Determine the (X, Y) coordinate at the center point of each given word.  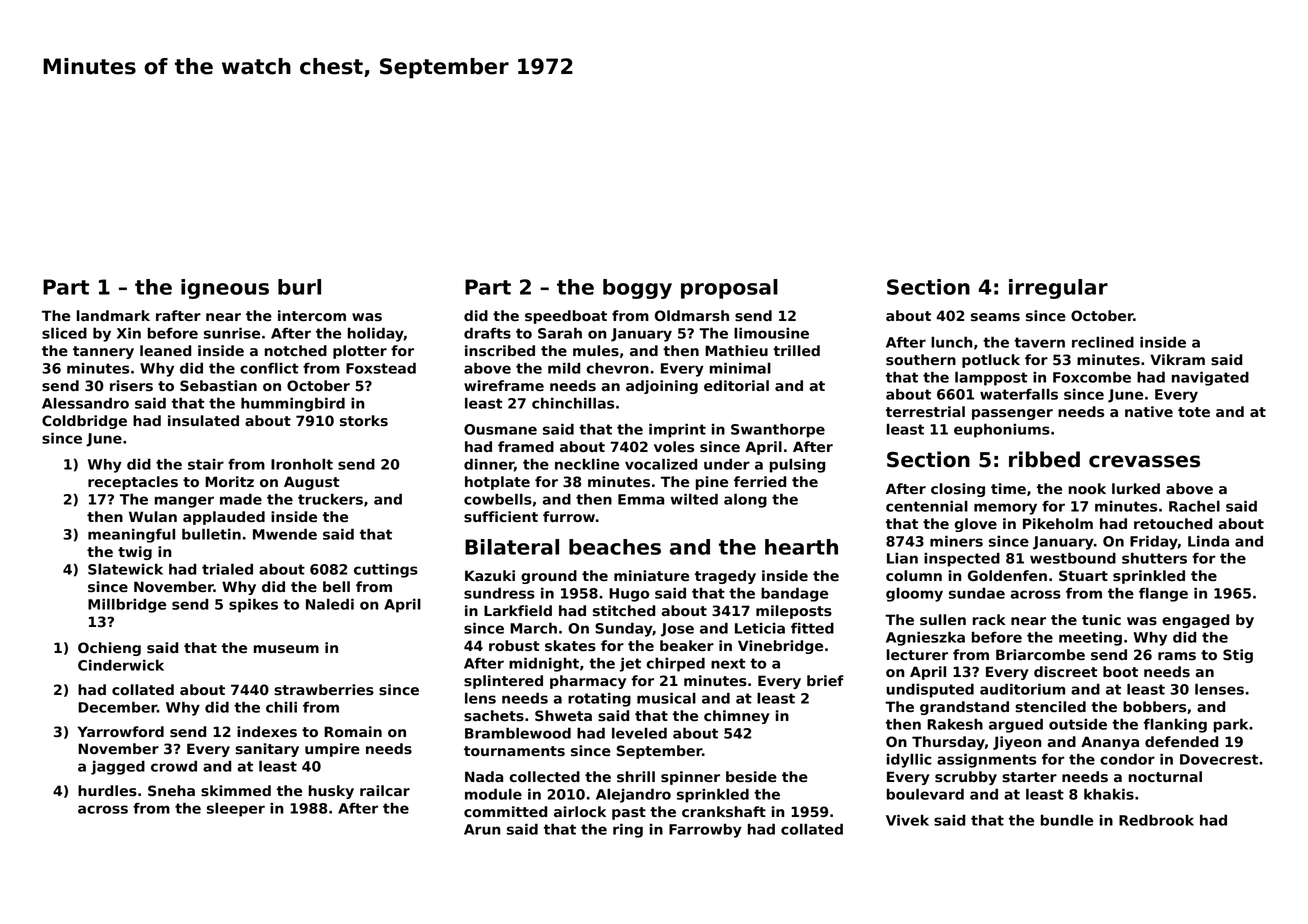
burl (299, 287)
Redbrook (1156, 820)
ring (628, 830)
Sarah (560, 333)
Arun (482, 829)
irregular (1058, 289)
